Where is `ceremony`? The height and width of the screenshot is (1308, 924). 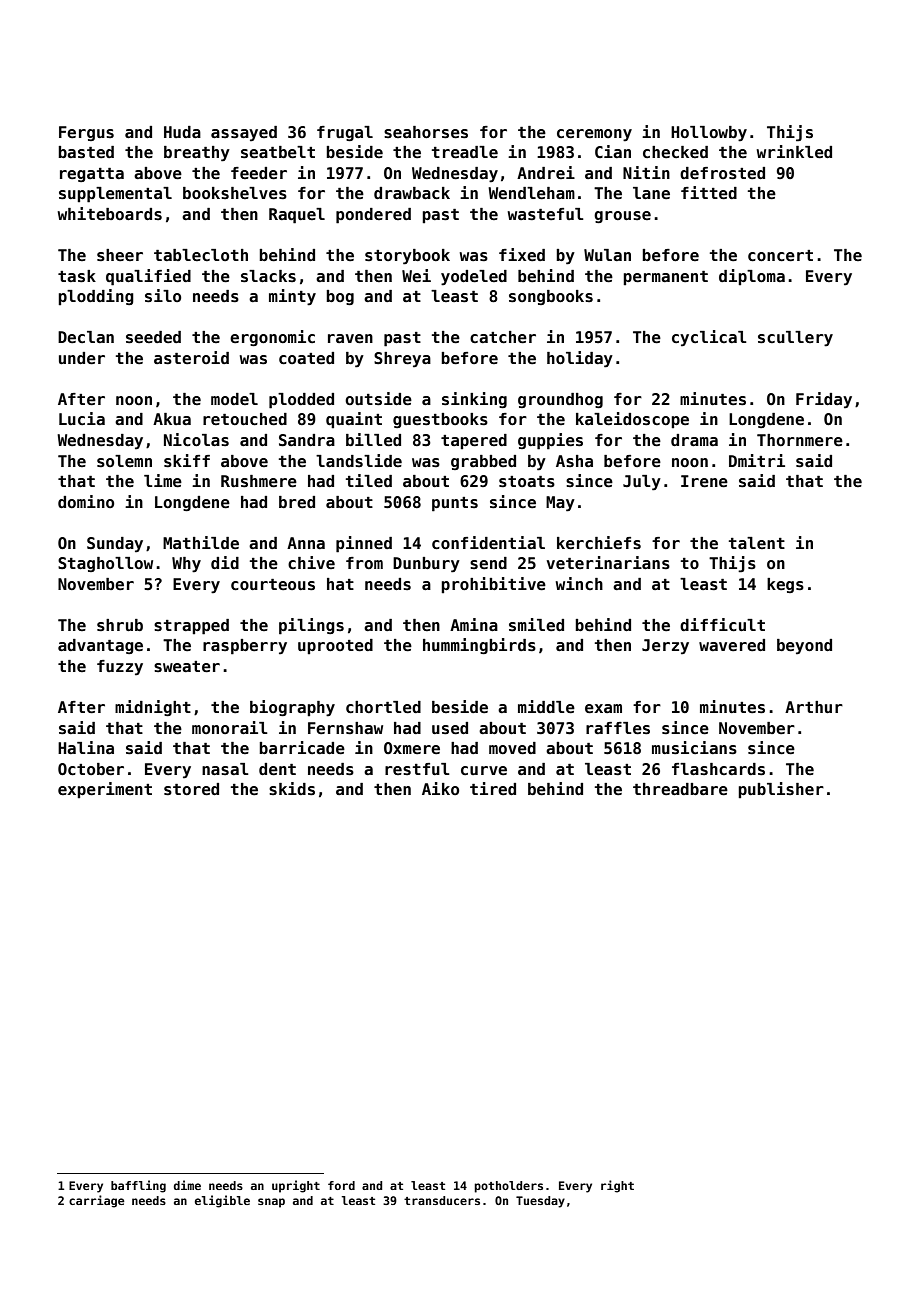
ceremony is located at coordinates (594, 135).
